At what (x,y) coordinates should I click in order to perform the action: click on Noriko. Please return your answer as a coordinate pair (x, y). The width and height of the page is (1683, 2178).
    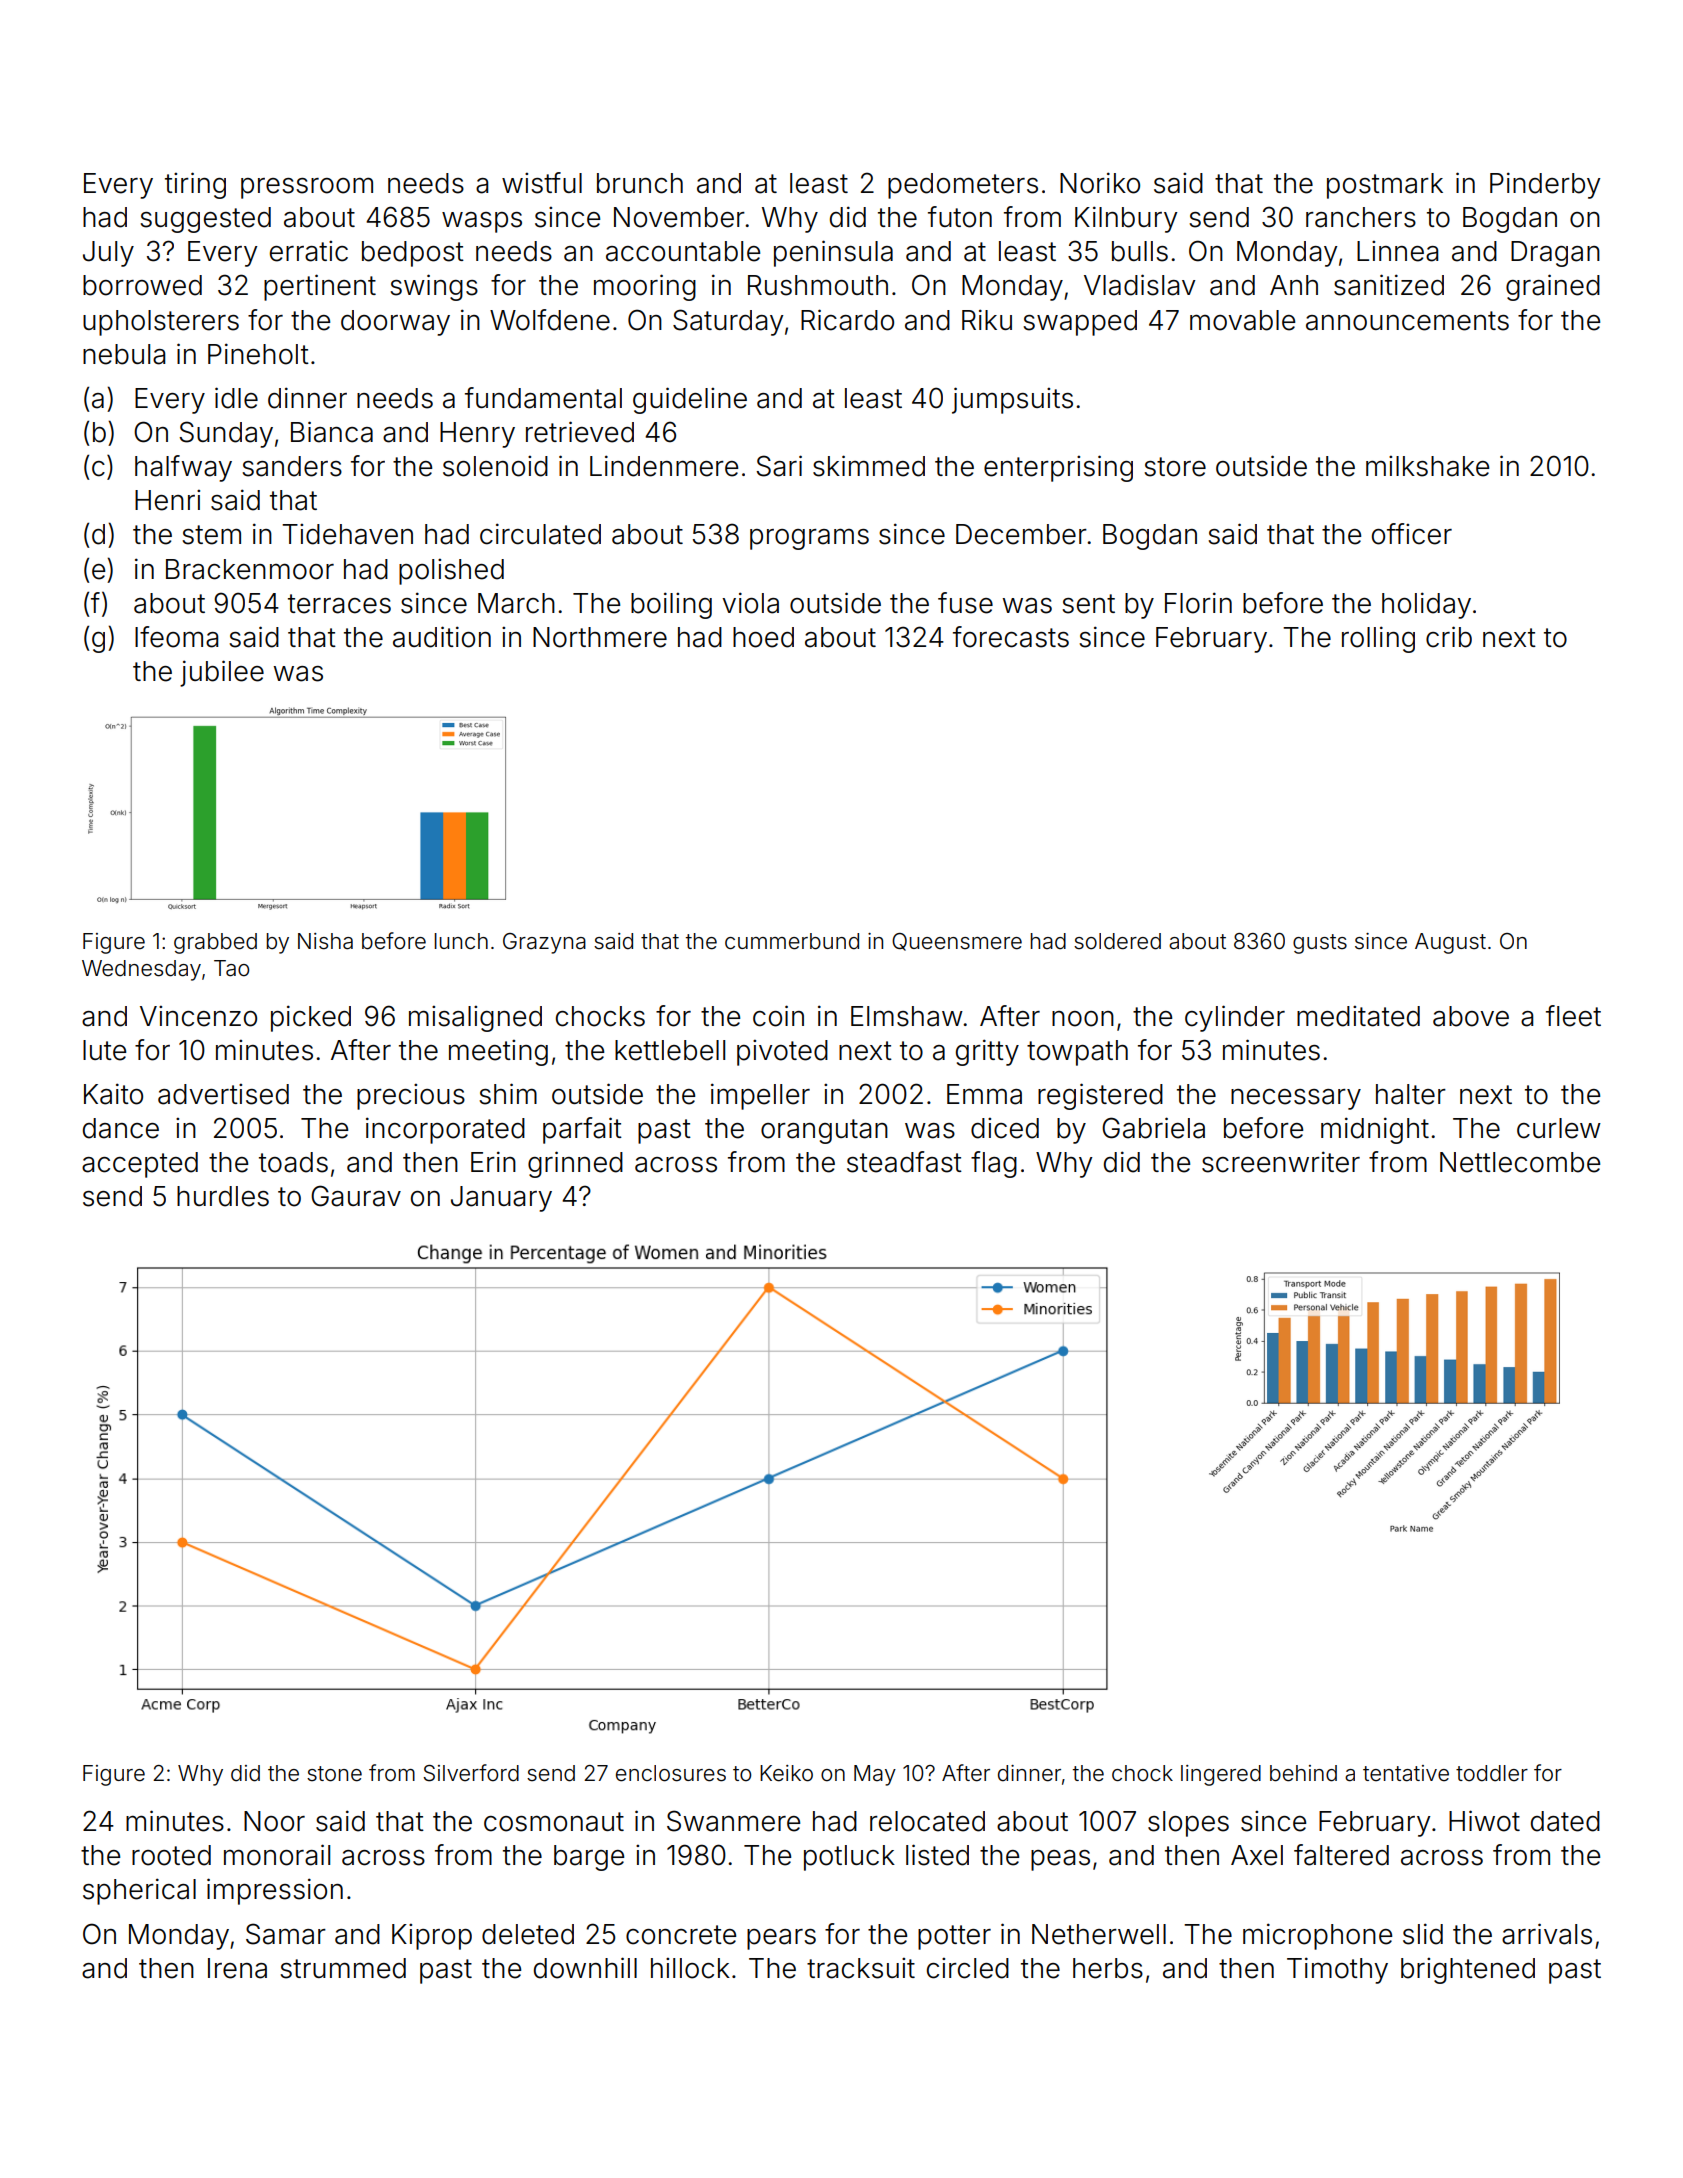
    Looking at the image, I should click on (1100, 183).
